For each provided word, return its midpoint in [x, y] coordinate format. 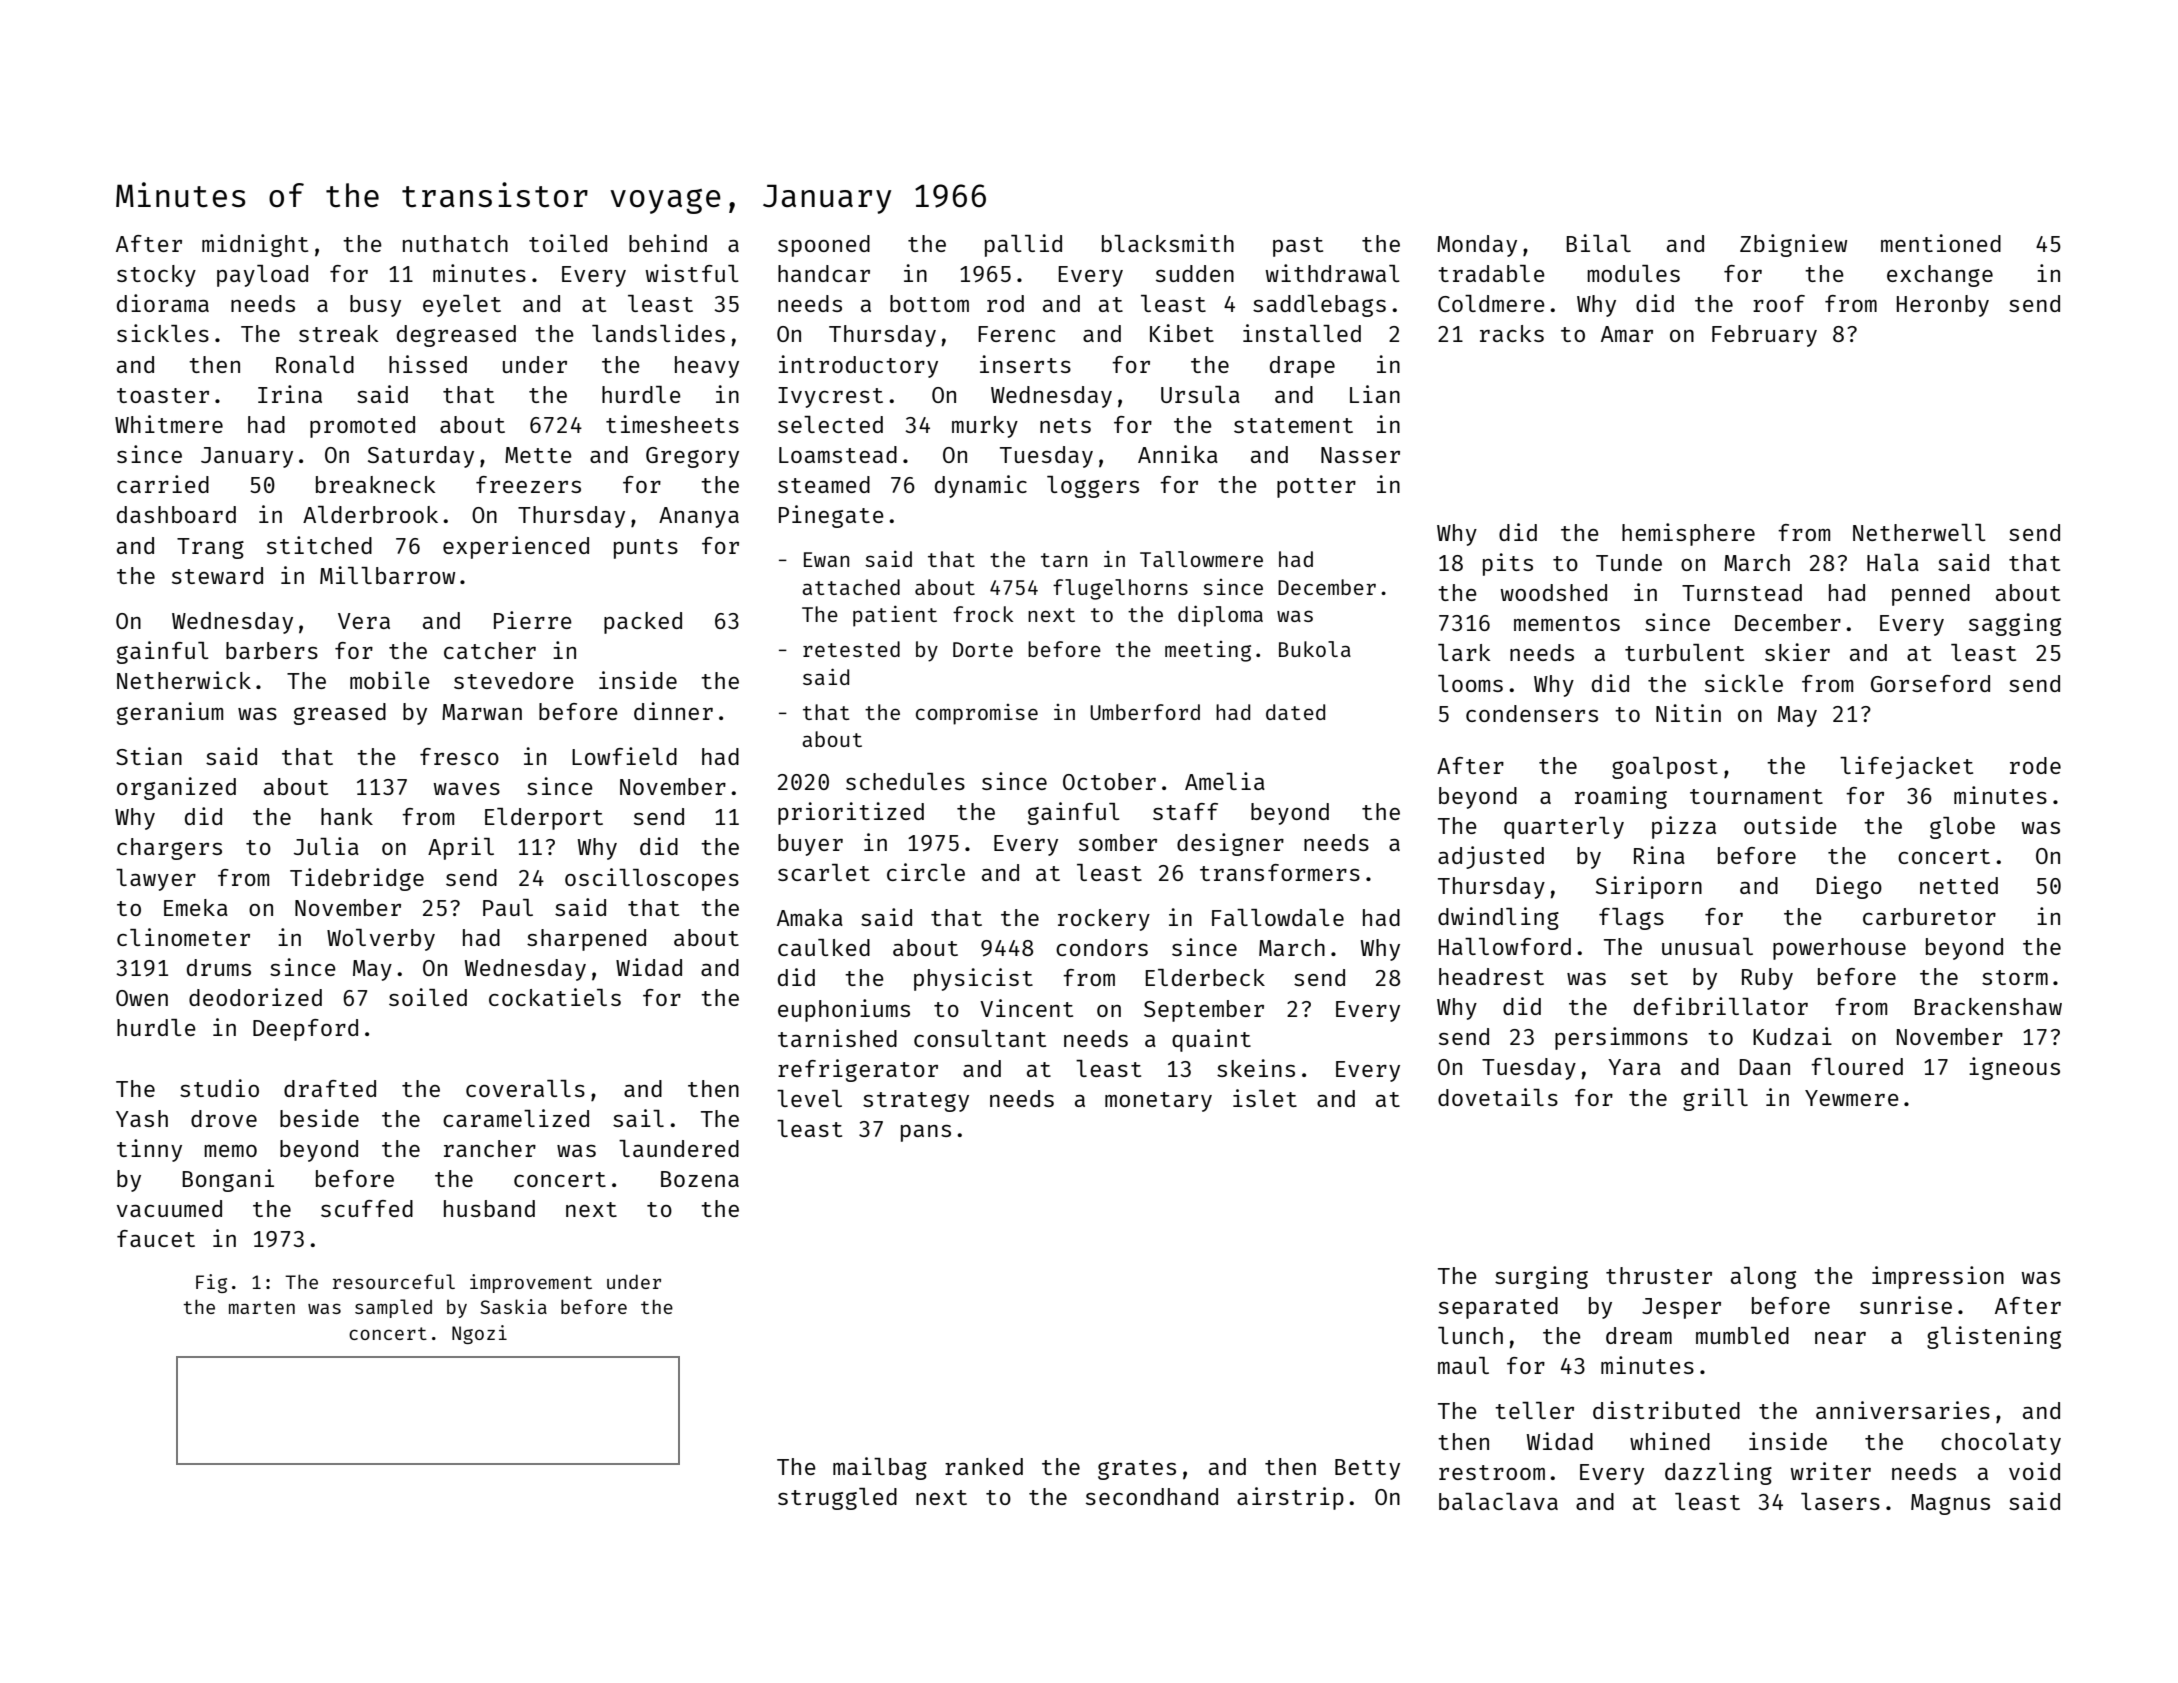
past [1298, 247]
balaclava [1498, 1501]
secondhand [1152, 1496]
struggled [837, 1499]
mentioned [1941, 243]
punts [646, 549]
